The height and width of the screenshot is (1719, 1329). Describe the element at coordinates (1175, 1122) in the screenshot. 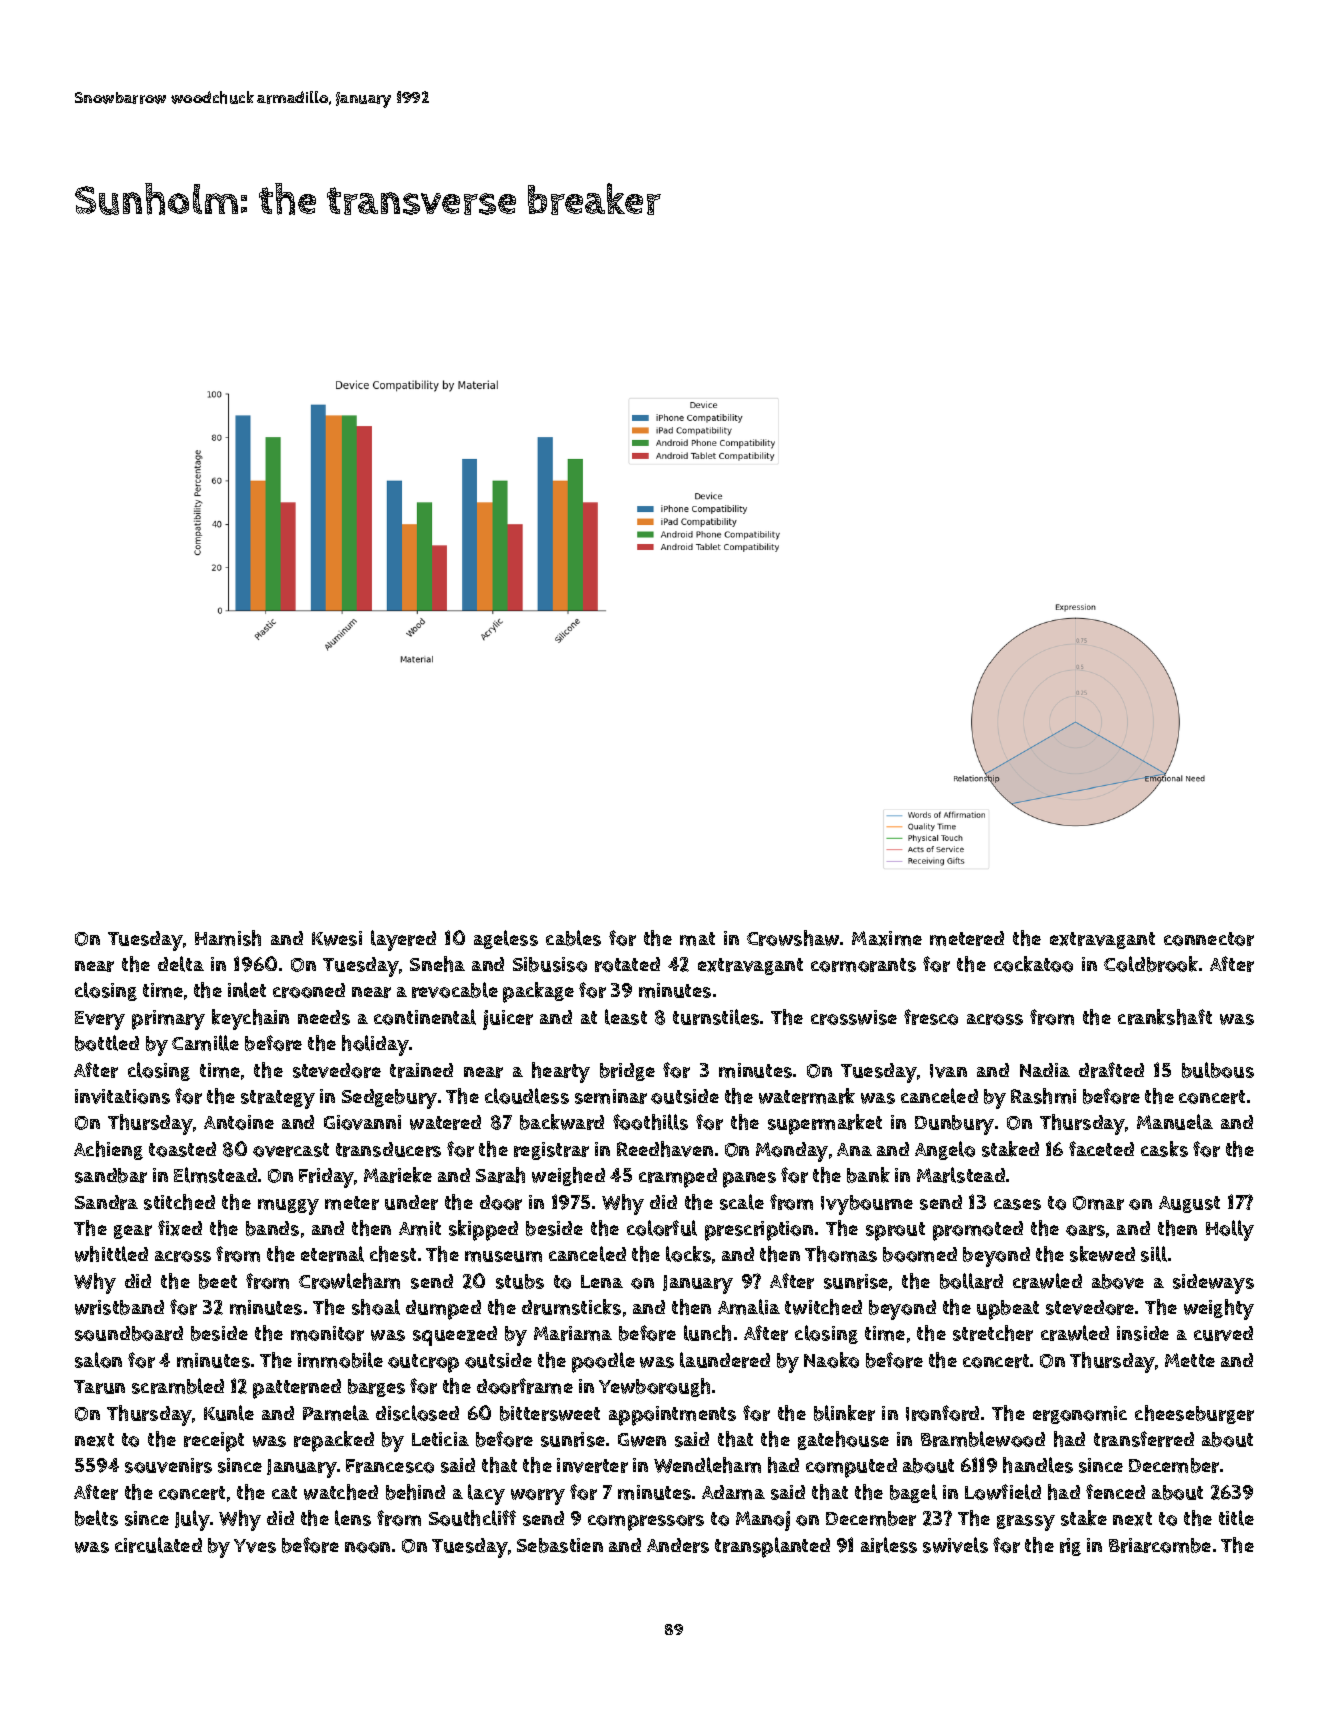

I see `Manuela` at that location.
